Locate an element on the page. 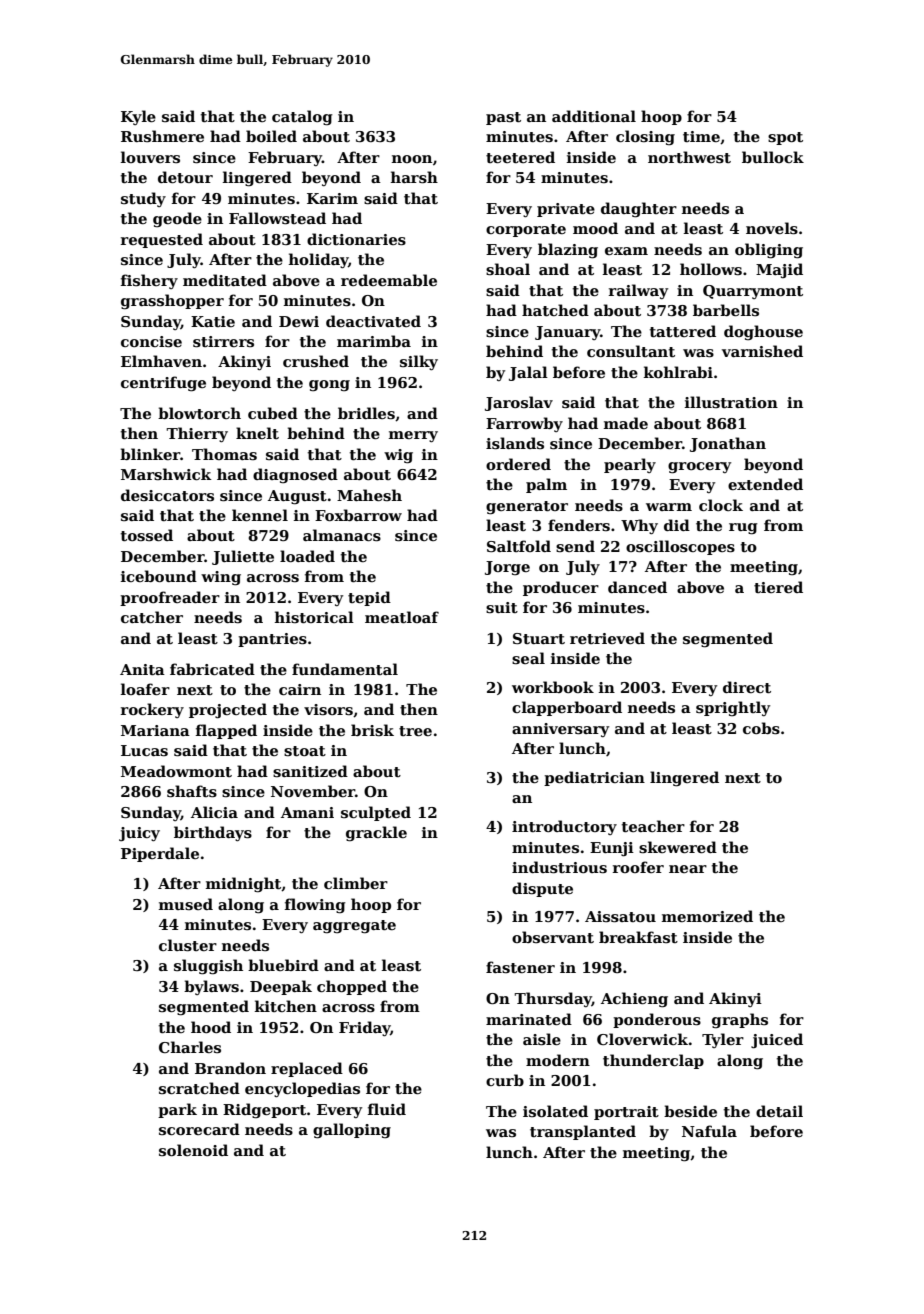 The height and width of the image is (1314, 924). boiled is located at coordinates (271, 136).
